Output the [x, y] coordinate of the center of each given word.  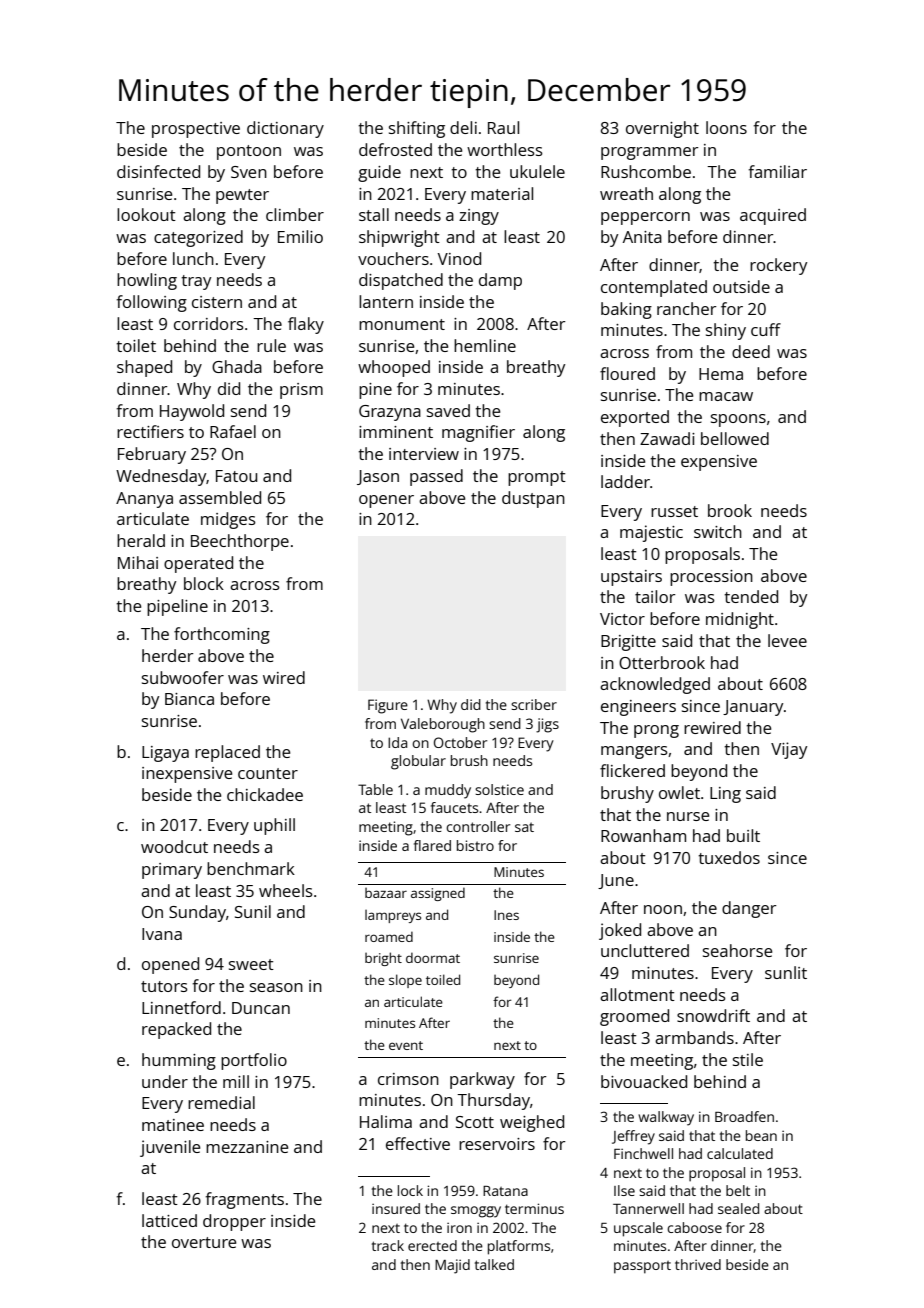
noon [663, 909]
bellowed [735, 438]
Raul [503, 127]
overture [204, 1242]
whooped [394, 368]
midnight [740, 620]
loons [726, 127]
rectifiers [150, 431]
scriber [534, 704]
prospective [196, 130]
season [276, 987]
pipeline [177, 607]
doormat [433, 957]
